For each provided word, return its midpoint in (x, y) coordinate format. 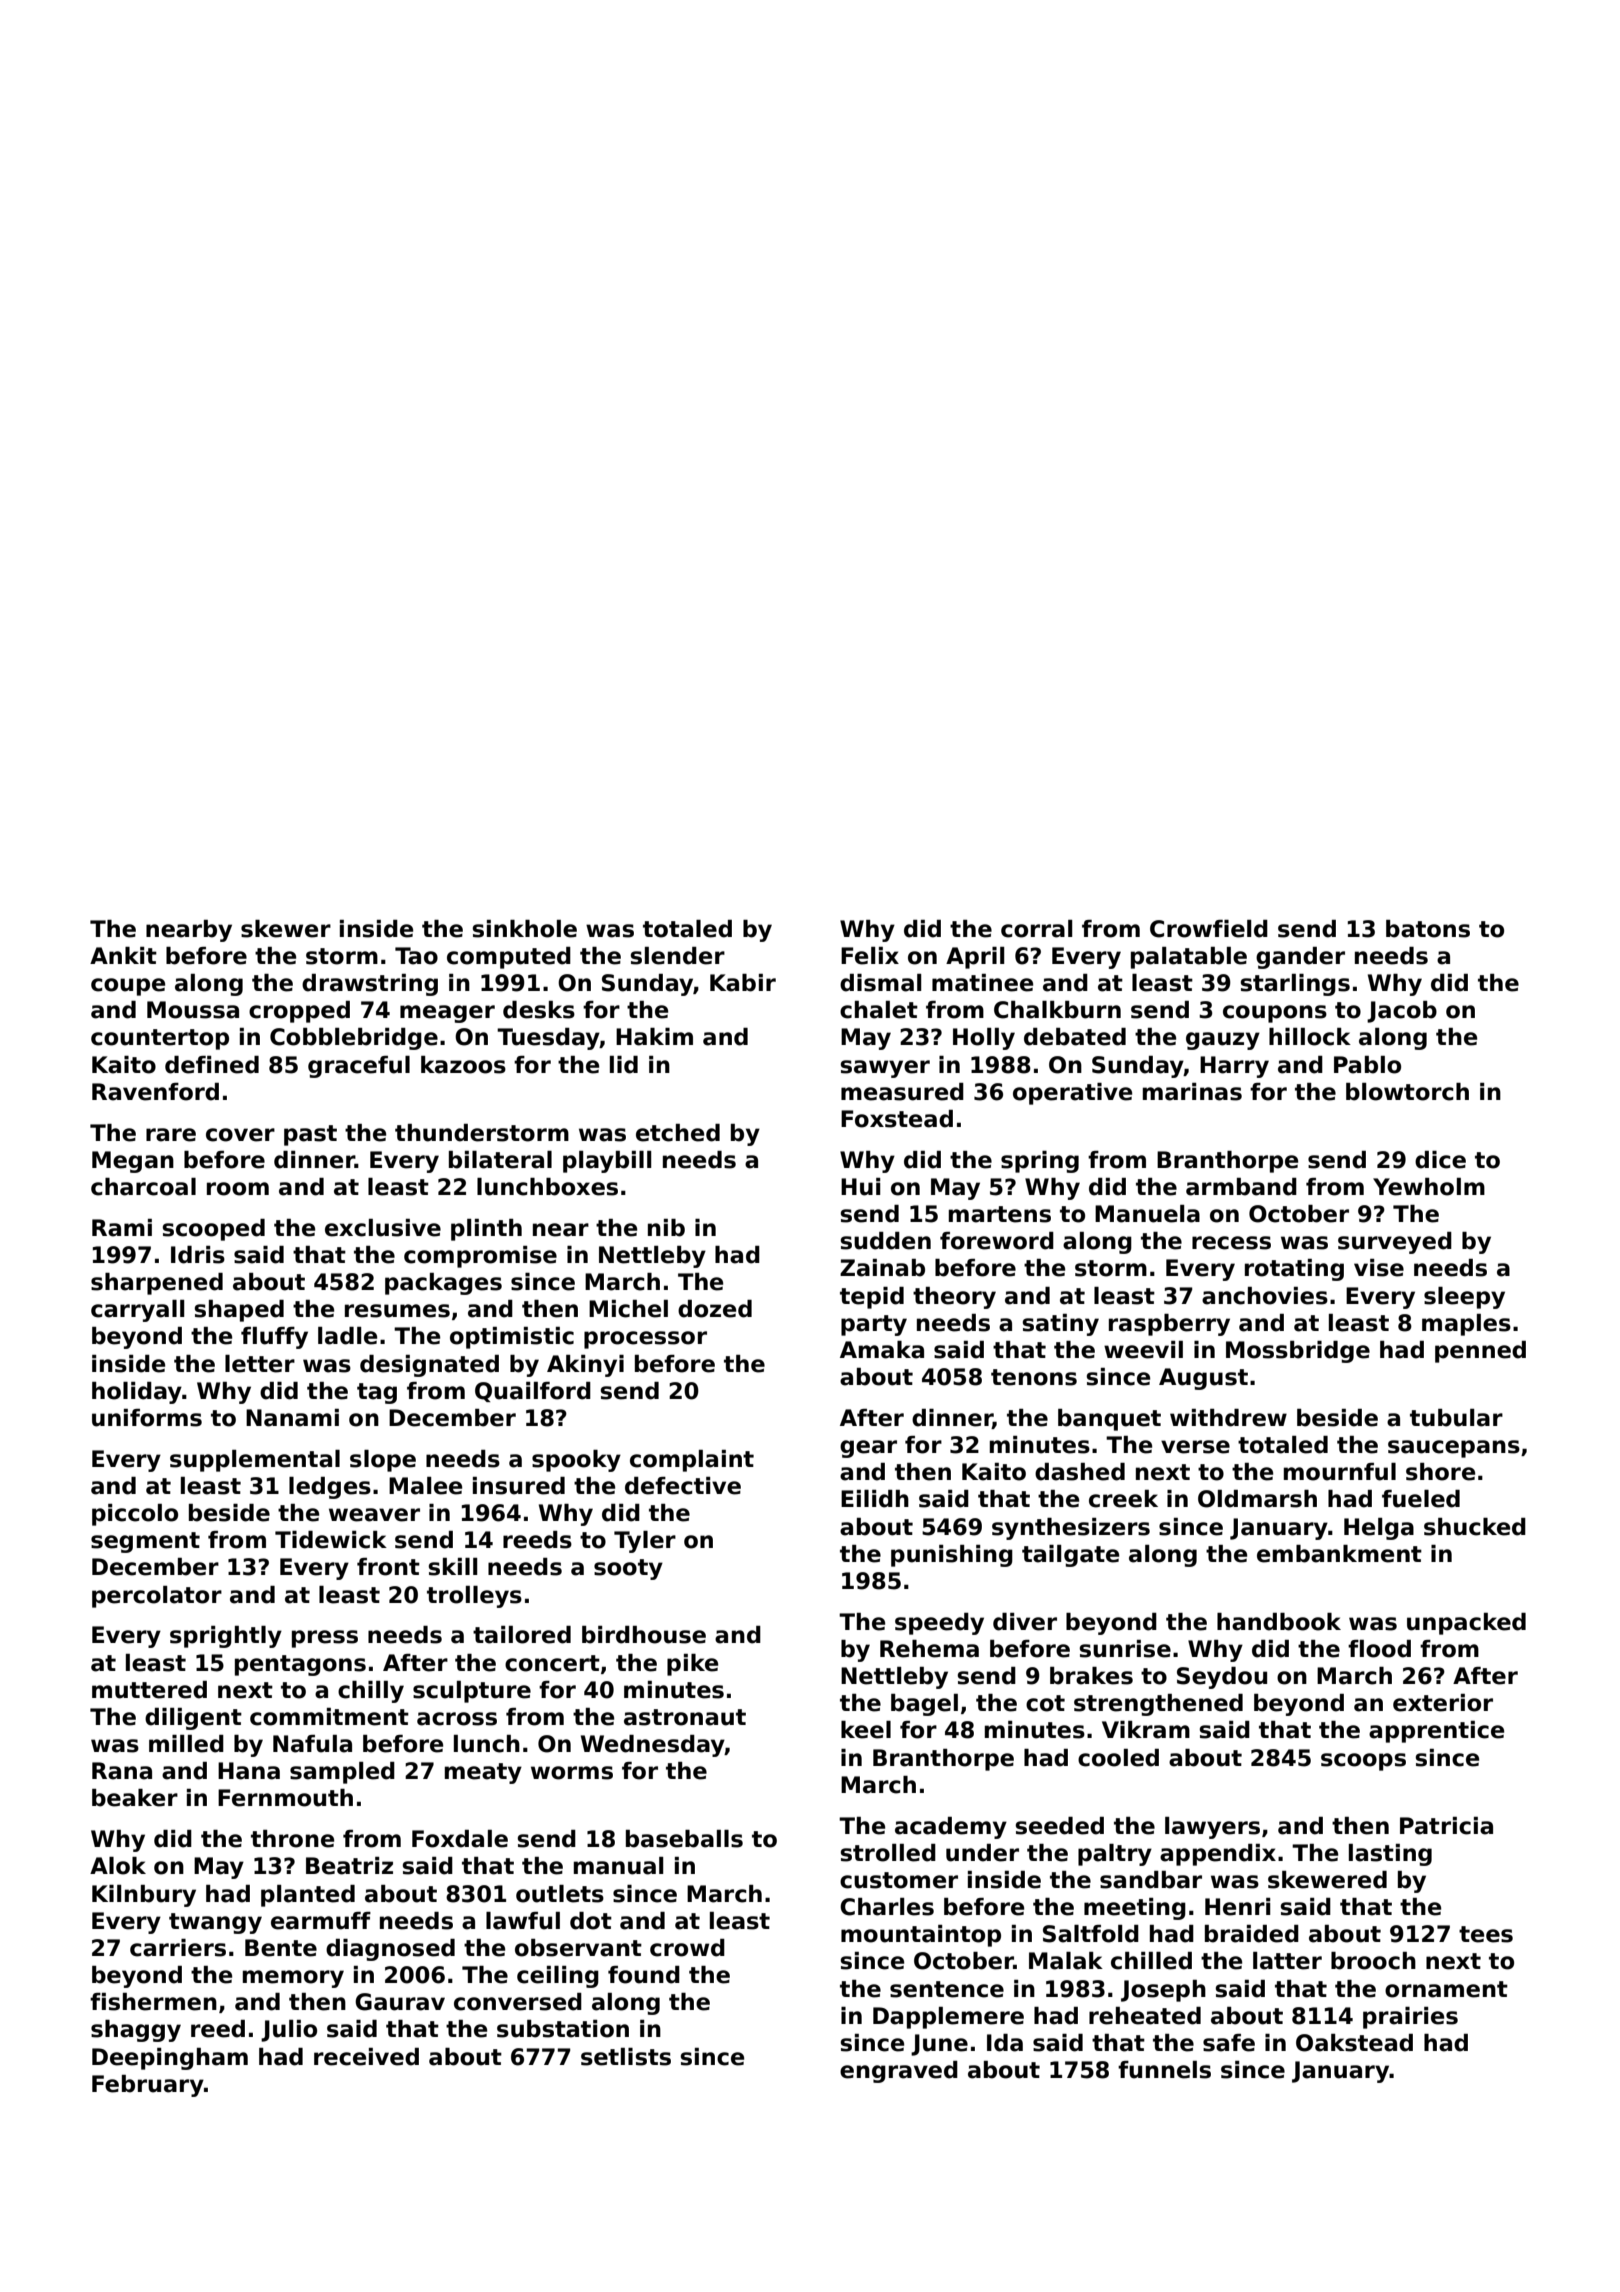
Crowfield (1209, 929)
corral (1036, 929)
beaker (135, 1798)
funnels (1164, 2070)
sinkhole (524, 929)
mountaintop (921, 1936)
